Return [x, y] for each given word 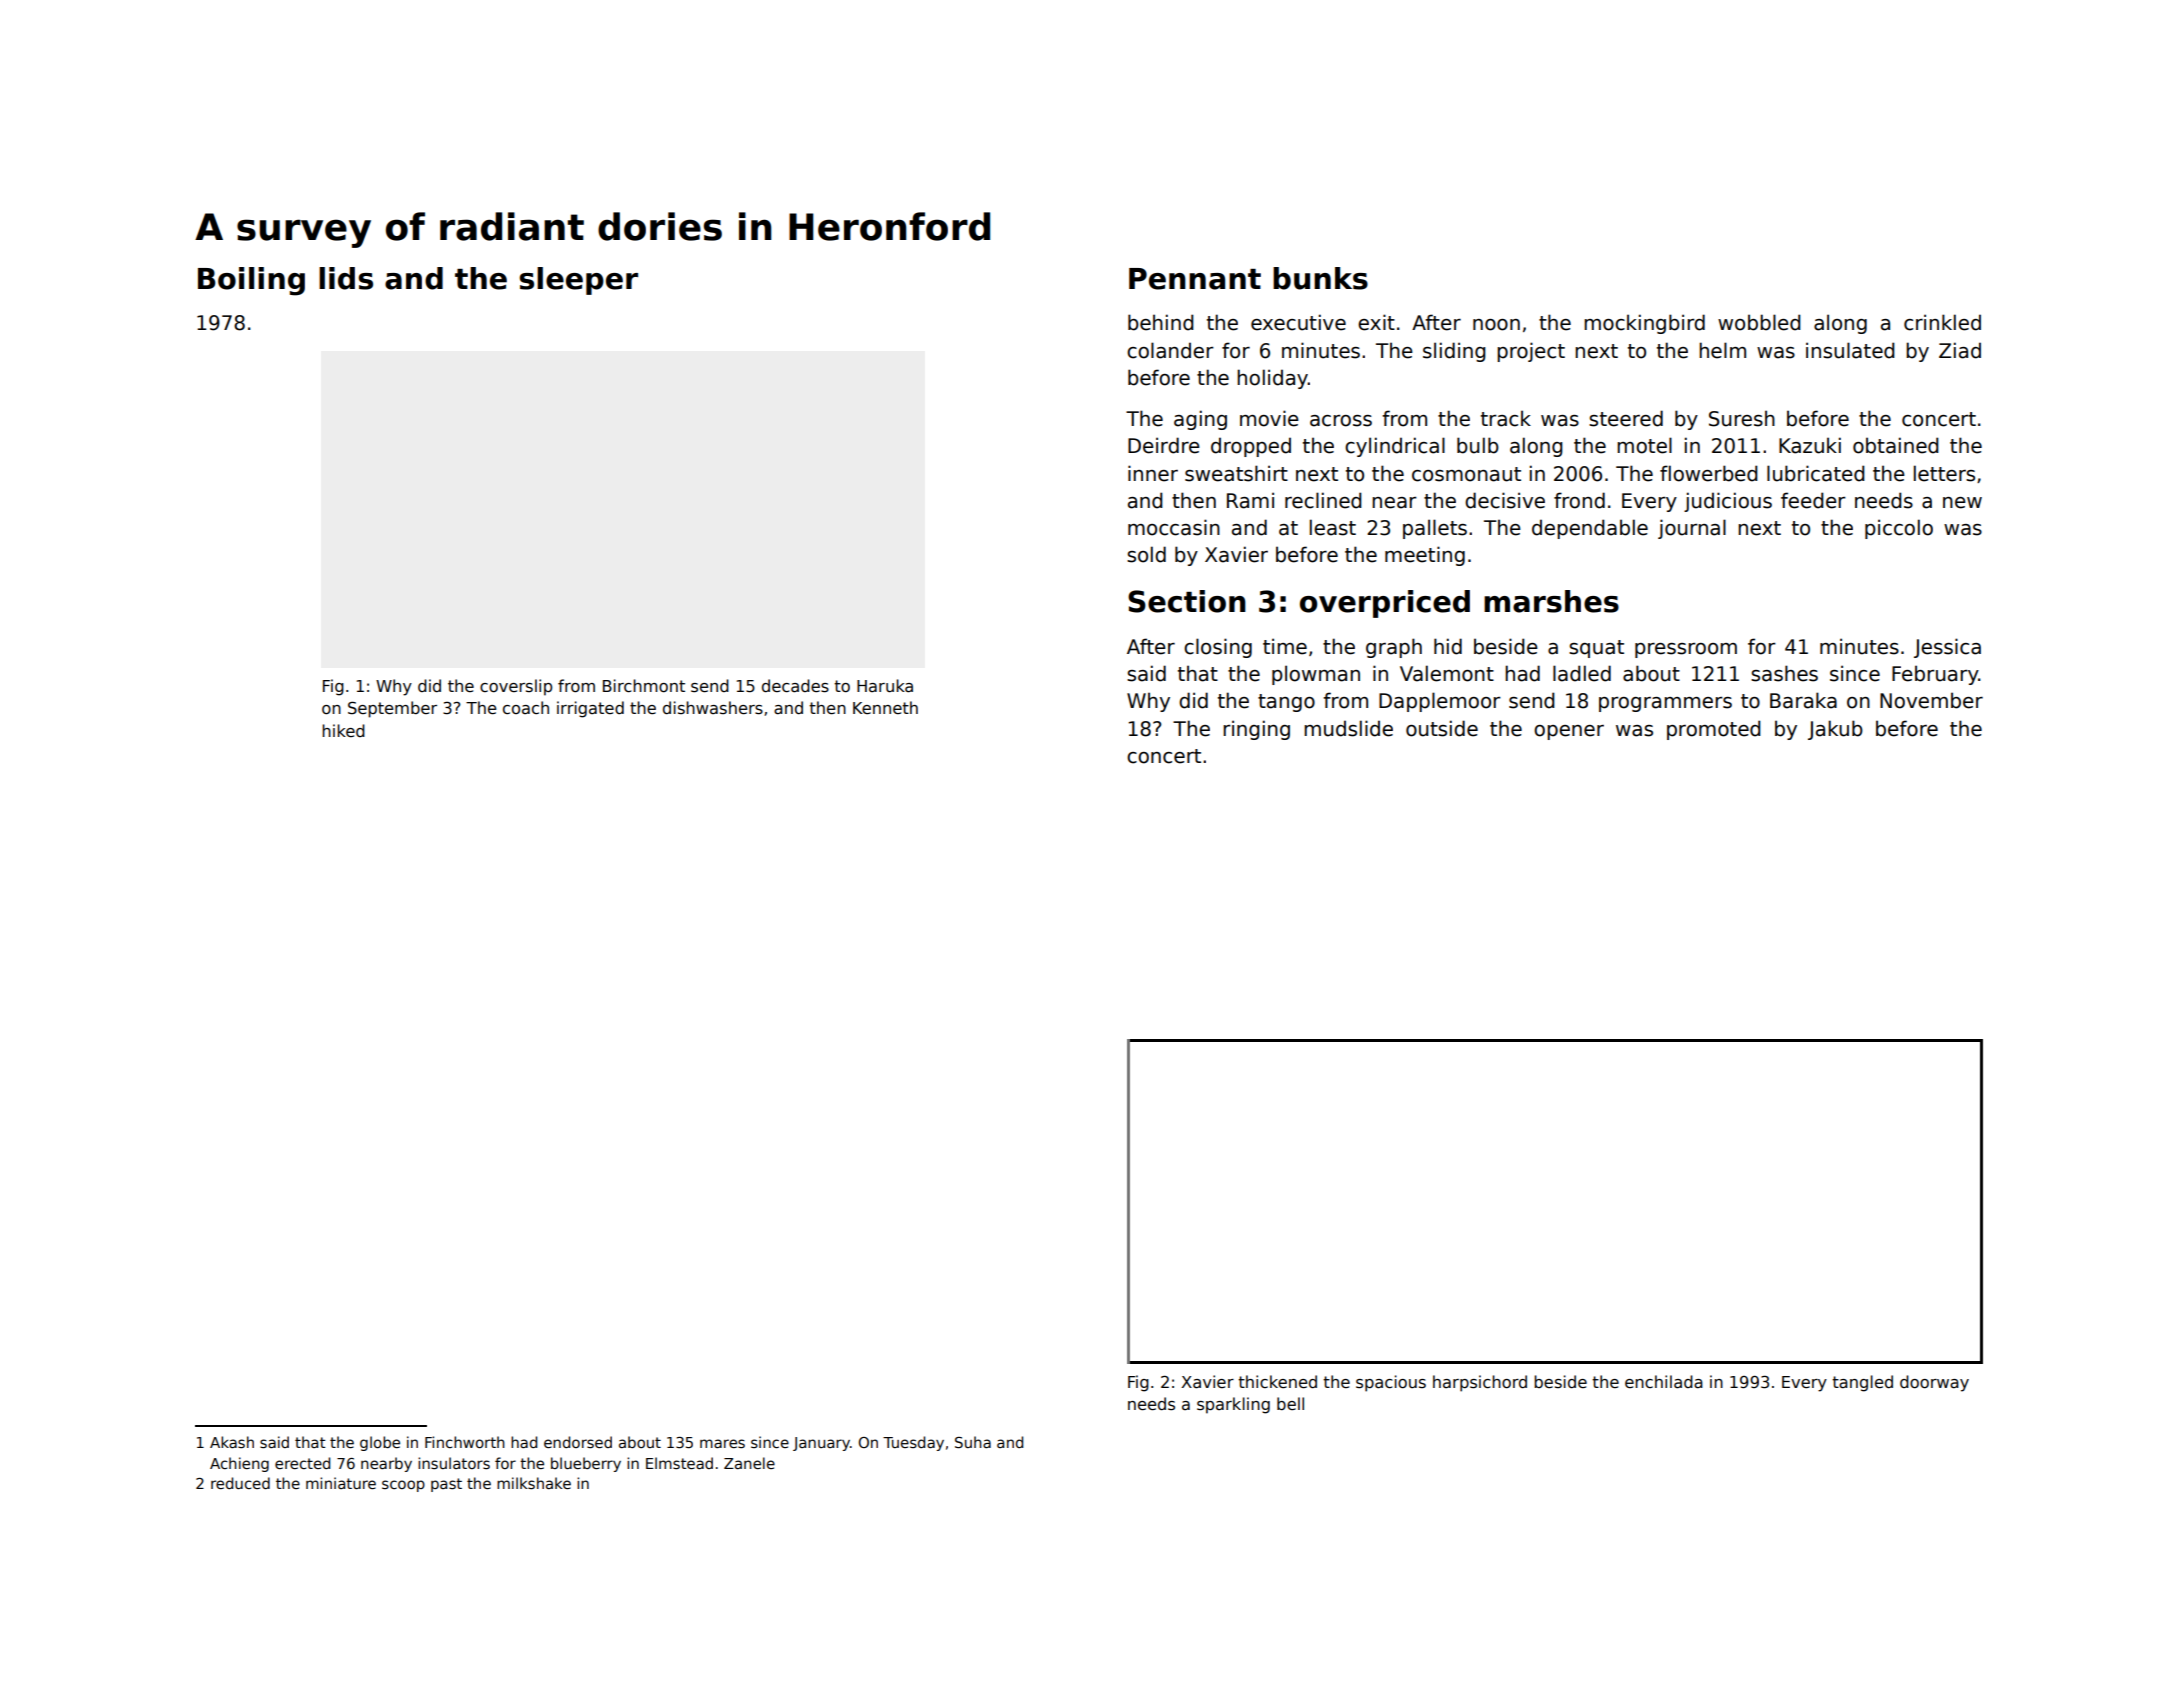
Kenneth [885, 707]
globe [380, 1443]
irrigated [590, 709]
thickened [1277, 1381]
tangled [1862, 1383]
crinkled [1942, 322]
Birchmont [644, 685]
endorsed [578, 1442]
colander [1170, 350]
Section [1187, 601]
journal [1692, 529]
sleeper [578, 281]
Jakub [1835, 730]
